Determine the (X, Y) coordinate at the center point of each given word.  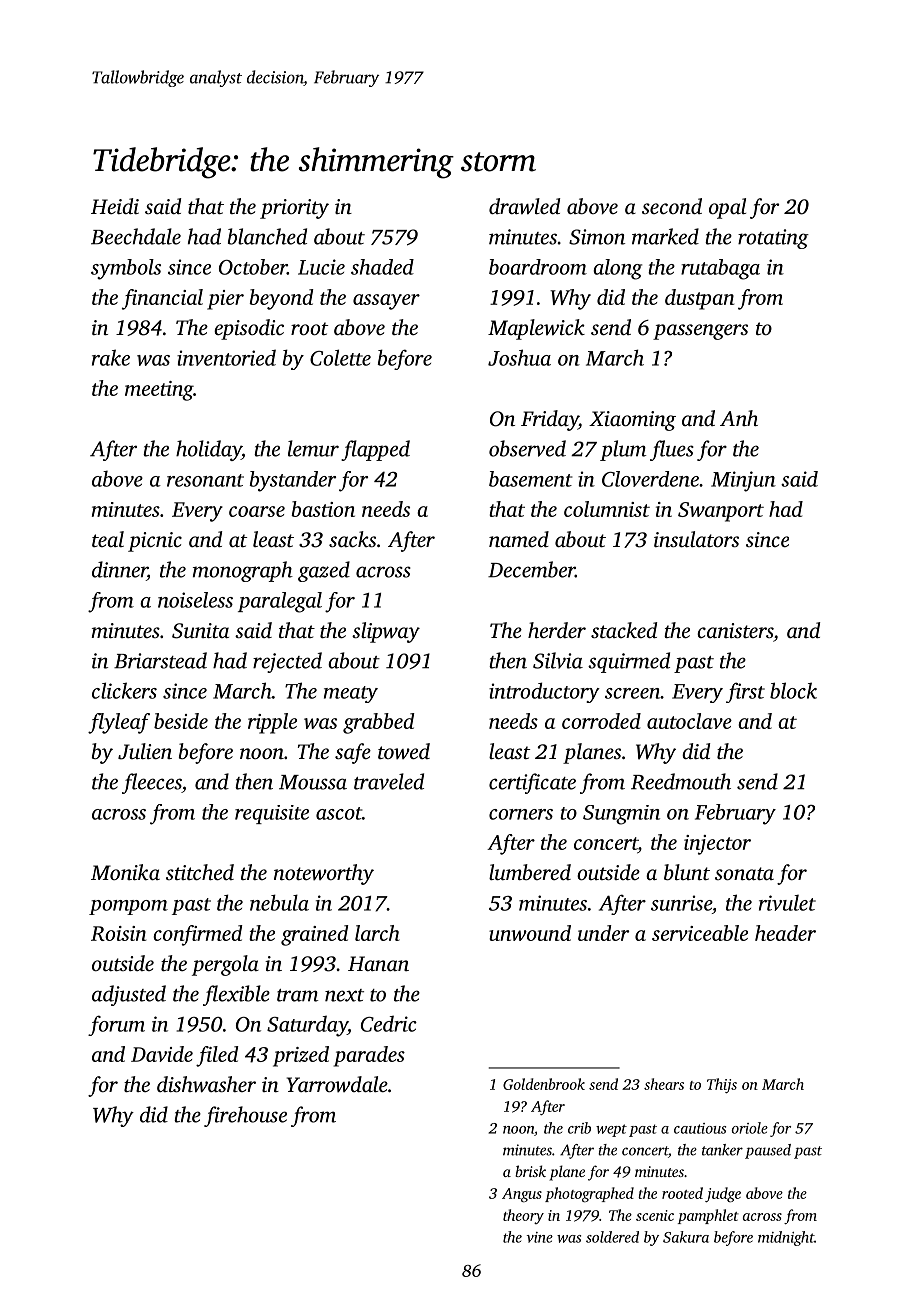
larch (377, 933)
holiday (209, 450)
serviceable (700, 933)
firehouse (245, 1116)
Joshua (519, 357)
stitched (200, 872)
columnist (607, 509)
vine (539, 1237)
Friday (549, 420)
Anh (739, 418)
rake (111, 357)
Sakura (686, 1237)
